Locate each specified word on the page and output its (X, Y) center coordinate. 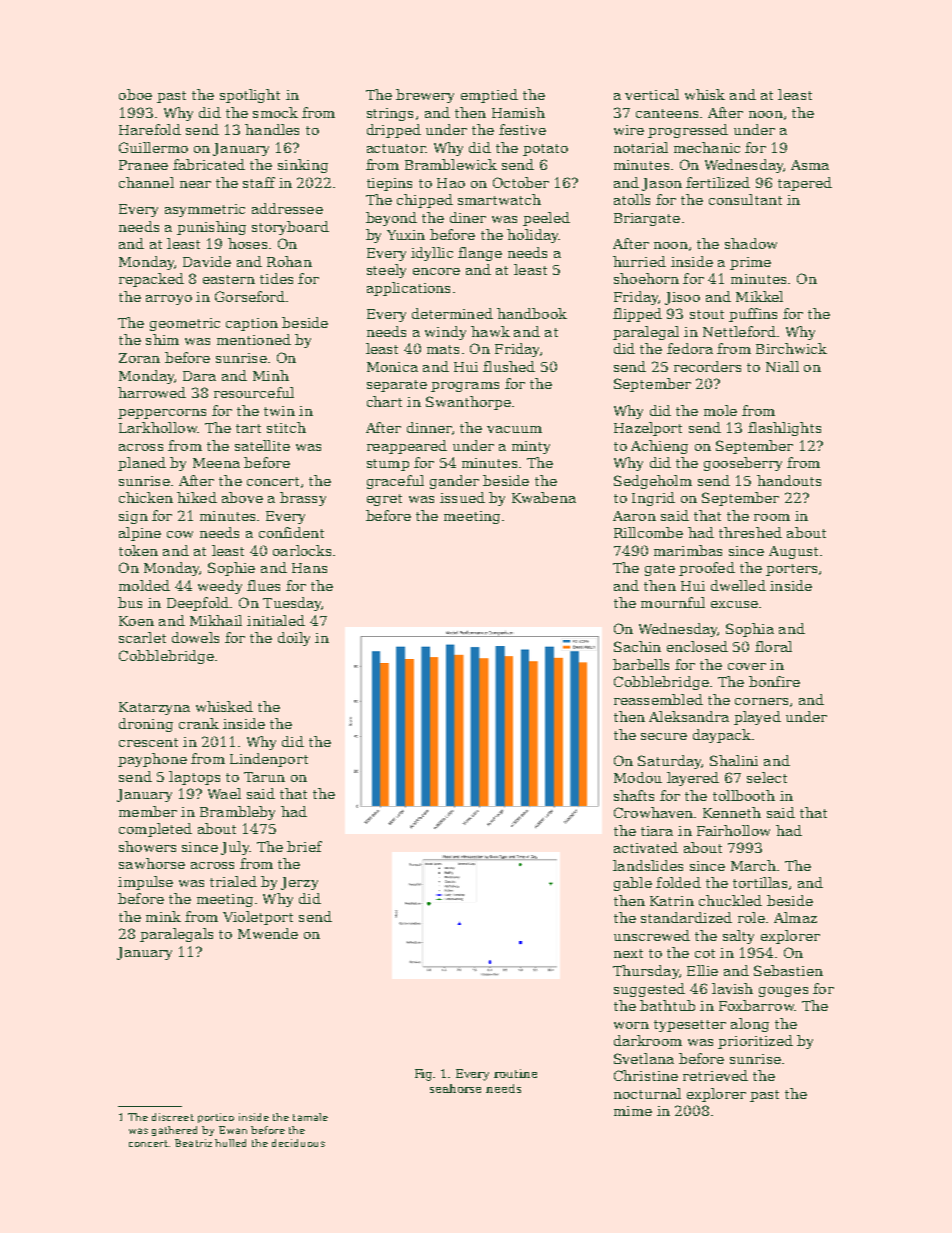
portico (216, 1118)
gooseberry (743, 464)
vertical (652, 94)
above (242, 497)
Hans (309, 568)
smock (275, 112)
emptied (489, 96)
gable (633, 884)
